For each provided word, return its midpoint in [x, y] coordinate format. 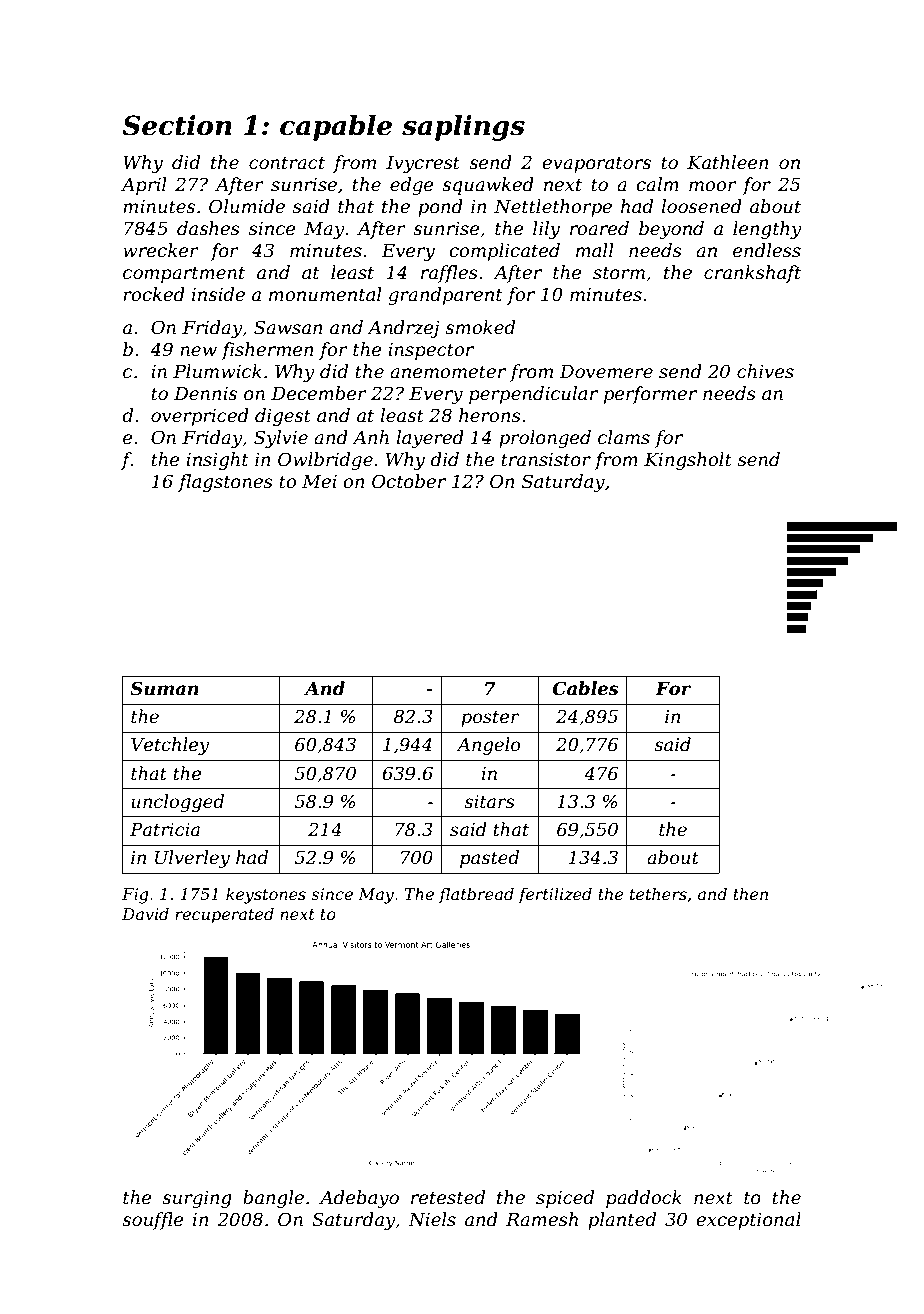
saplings [463, 128]
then [750, 893]
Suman [164, 688]
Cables [586, 688]
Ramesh [542, 1219]
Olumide [247, 206]
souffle [153, 1221]
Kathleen [728, 162]
